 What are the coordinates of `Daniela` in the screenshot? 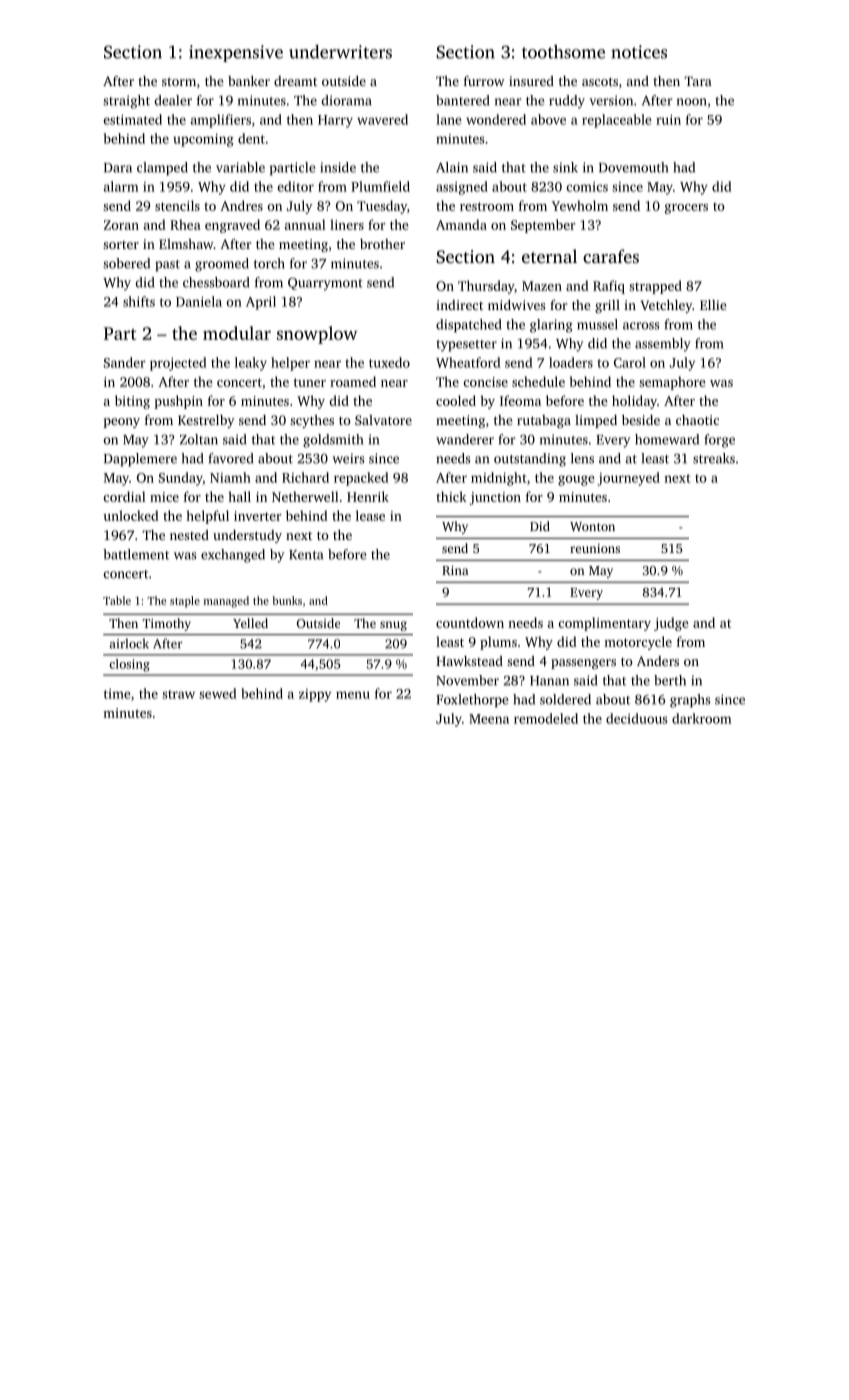 It's located at (199, 301).
